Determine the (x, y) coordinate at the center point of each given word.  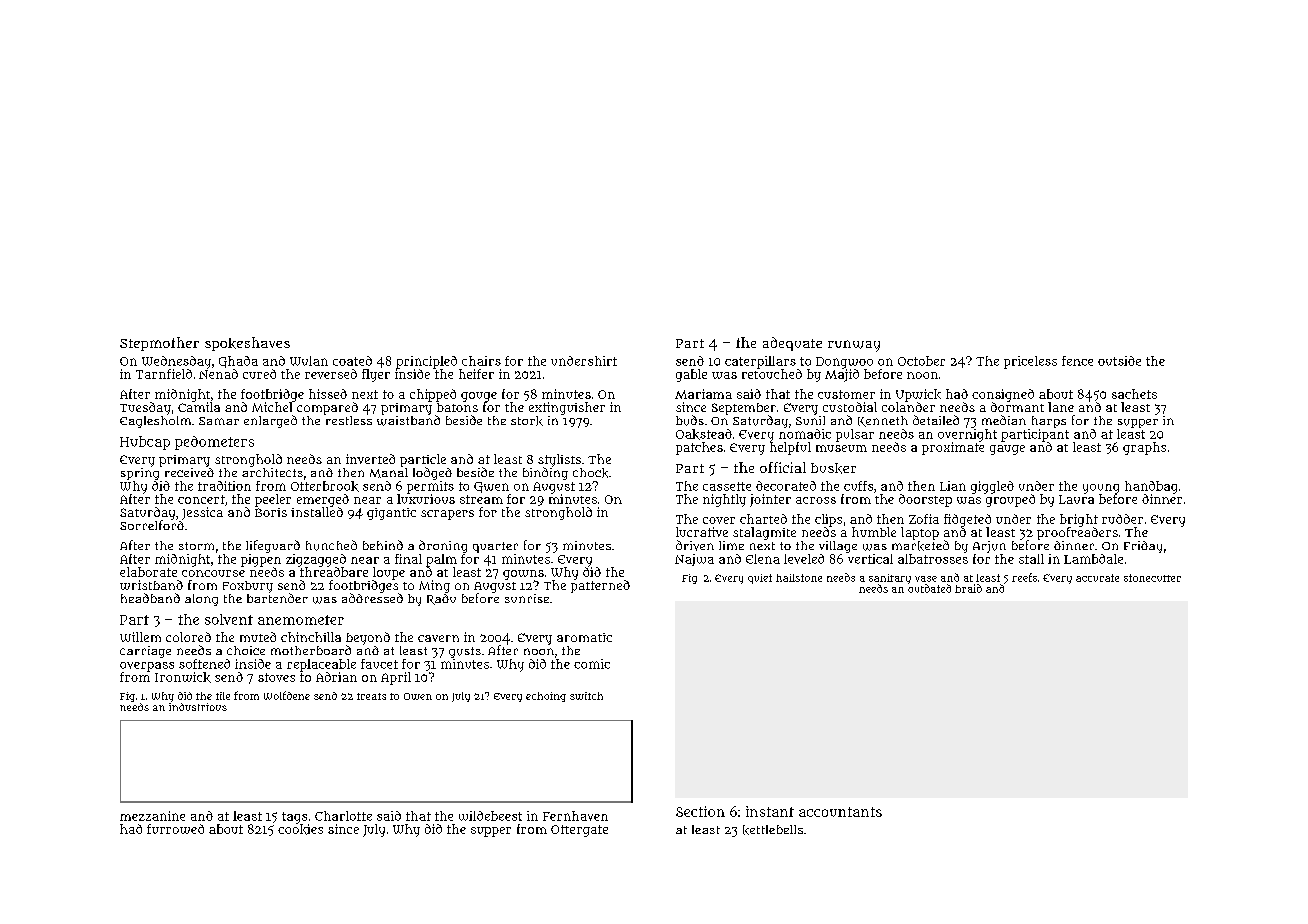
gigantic (391, 514)
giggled (992, 487)
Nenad (218, 374)
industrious (198, 707)
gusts (465, 652)
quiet (760, 579)
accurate (1097, 578)
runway (854, 346)
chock (590, 473)
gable (691, 375)
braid (968, 588)
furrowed (175, 829)
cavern (438, 638)
